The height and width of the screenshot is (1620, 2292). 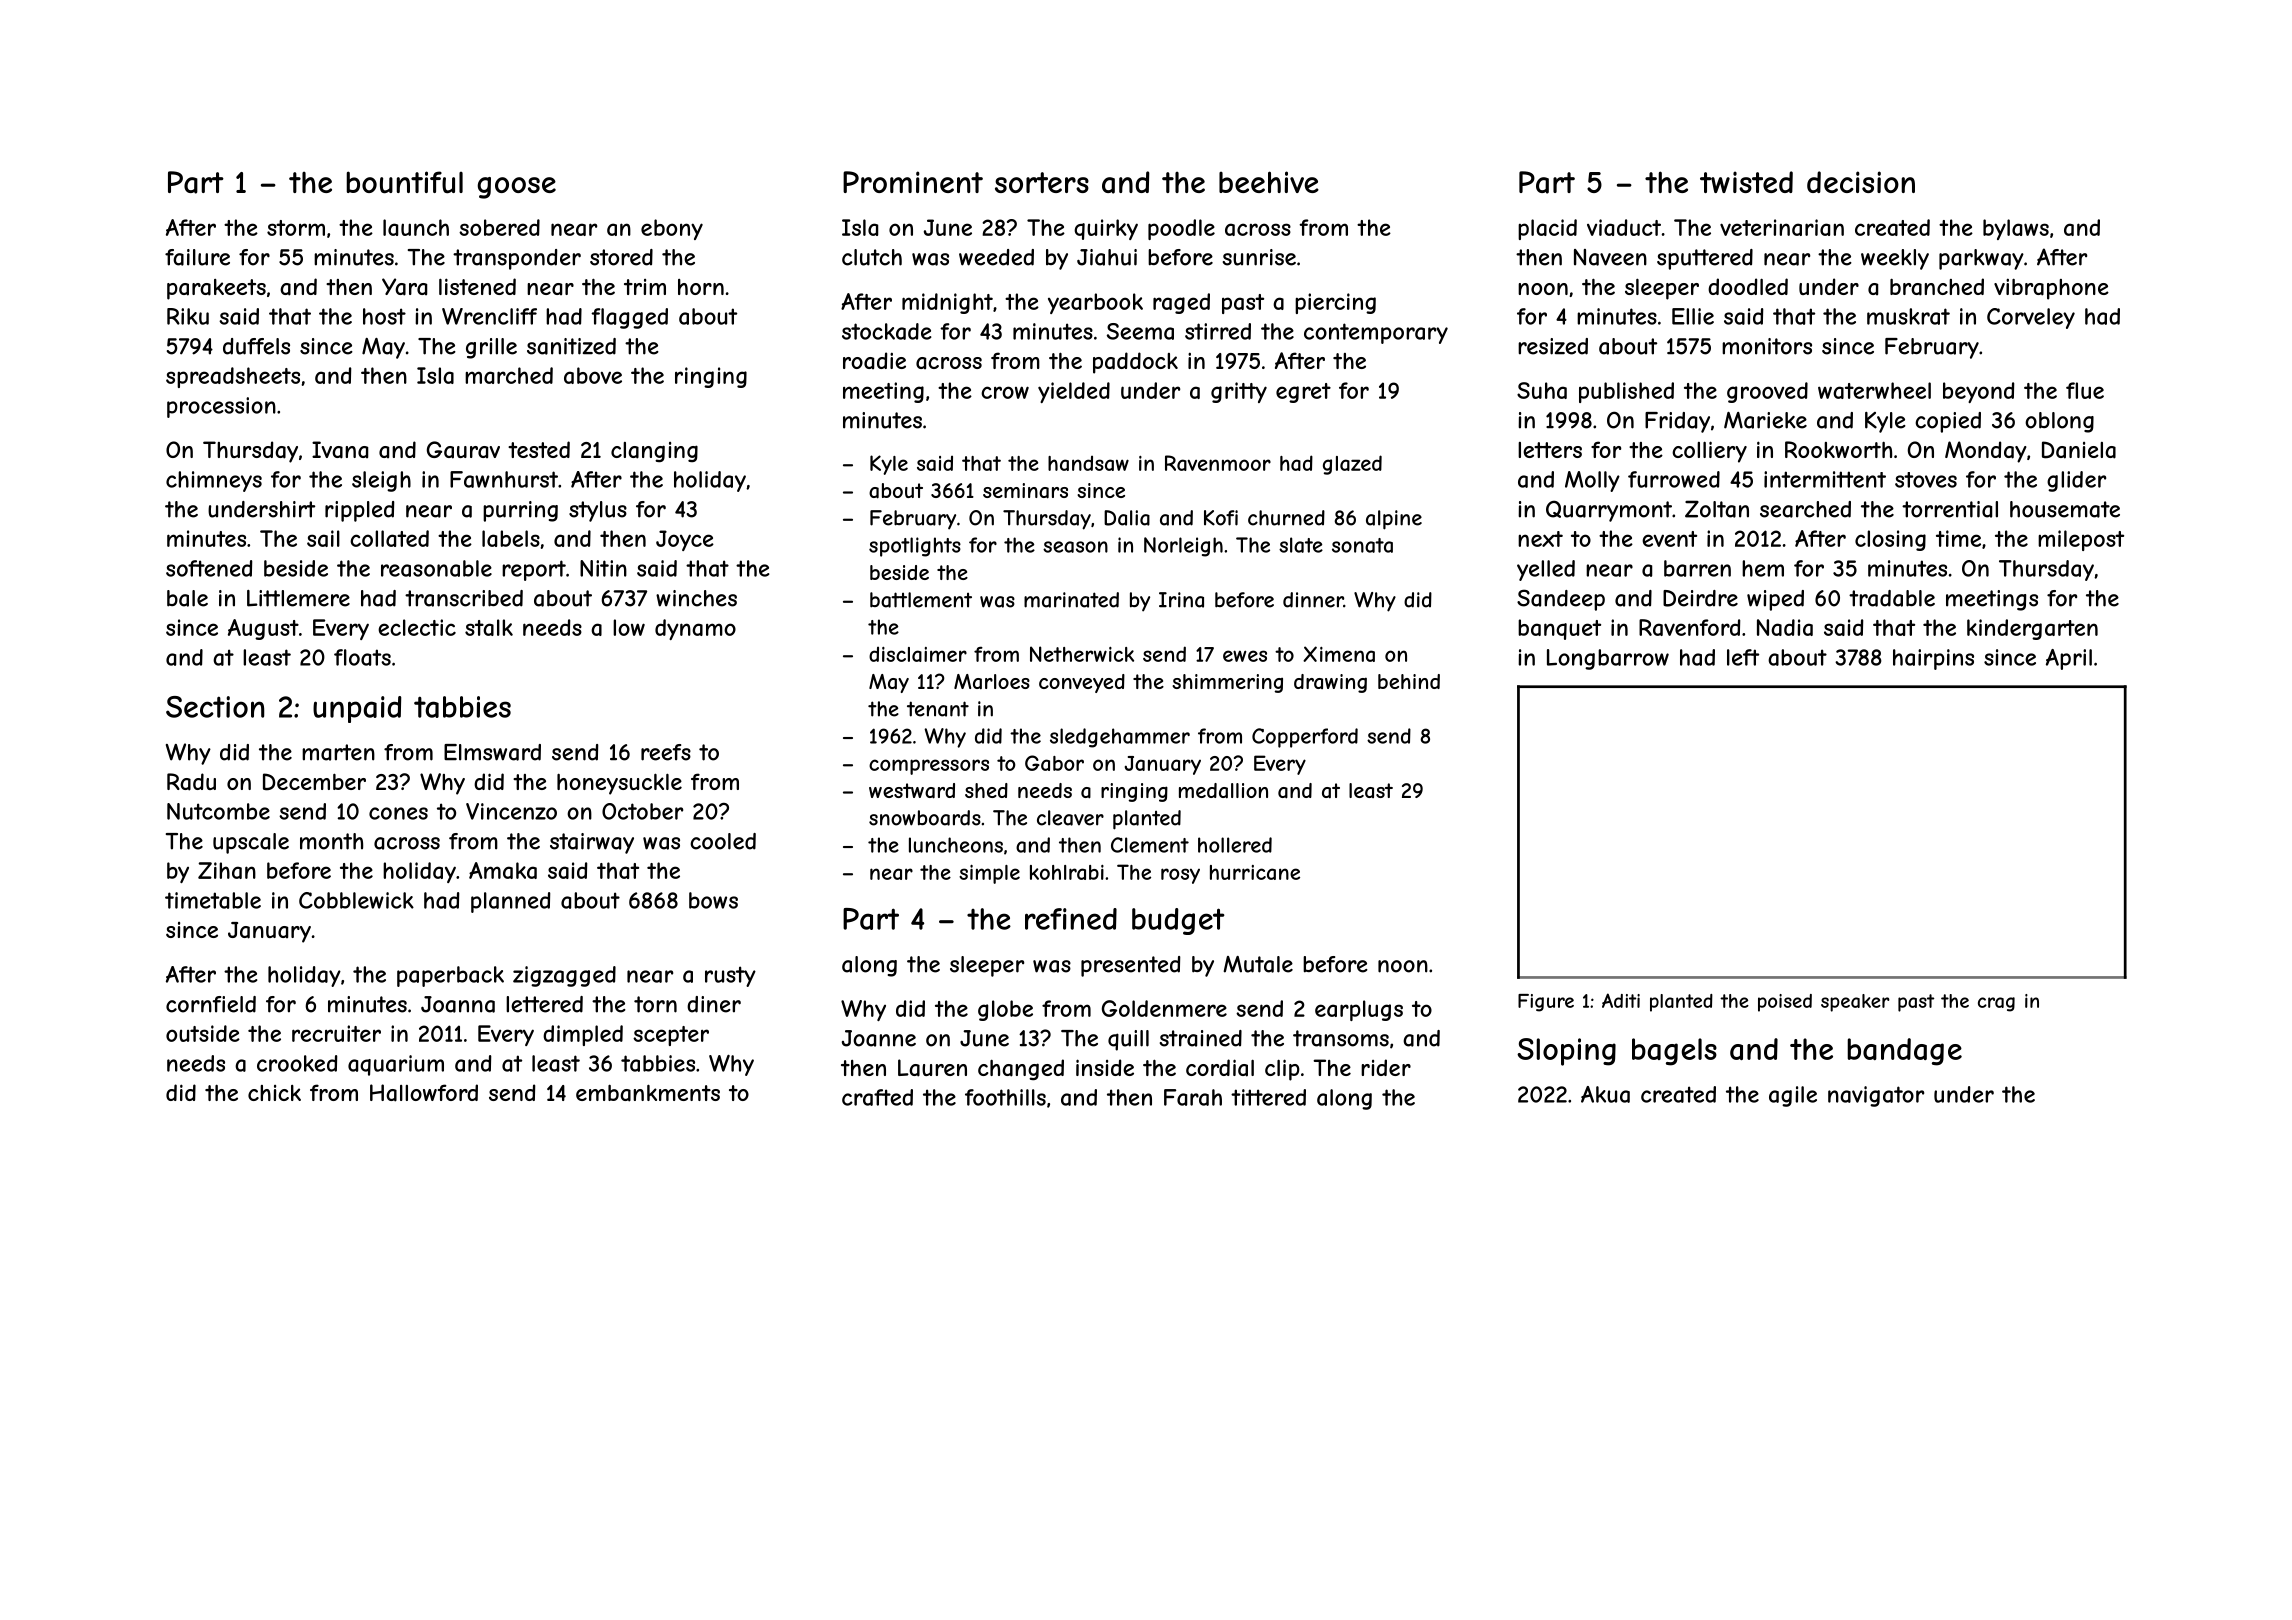 What do you see at coordinates (915, 547) in the screenshot?
I see `spotlights` at bounding box center [915, 547].
